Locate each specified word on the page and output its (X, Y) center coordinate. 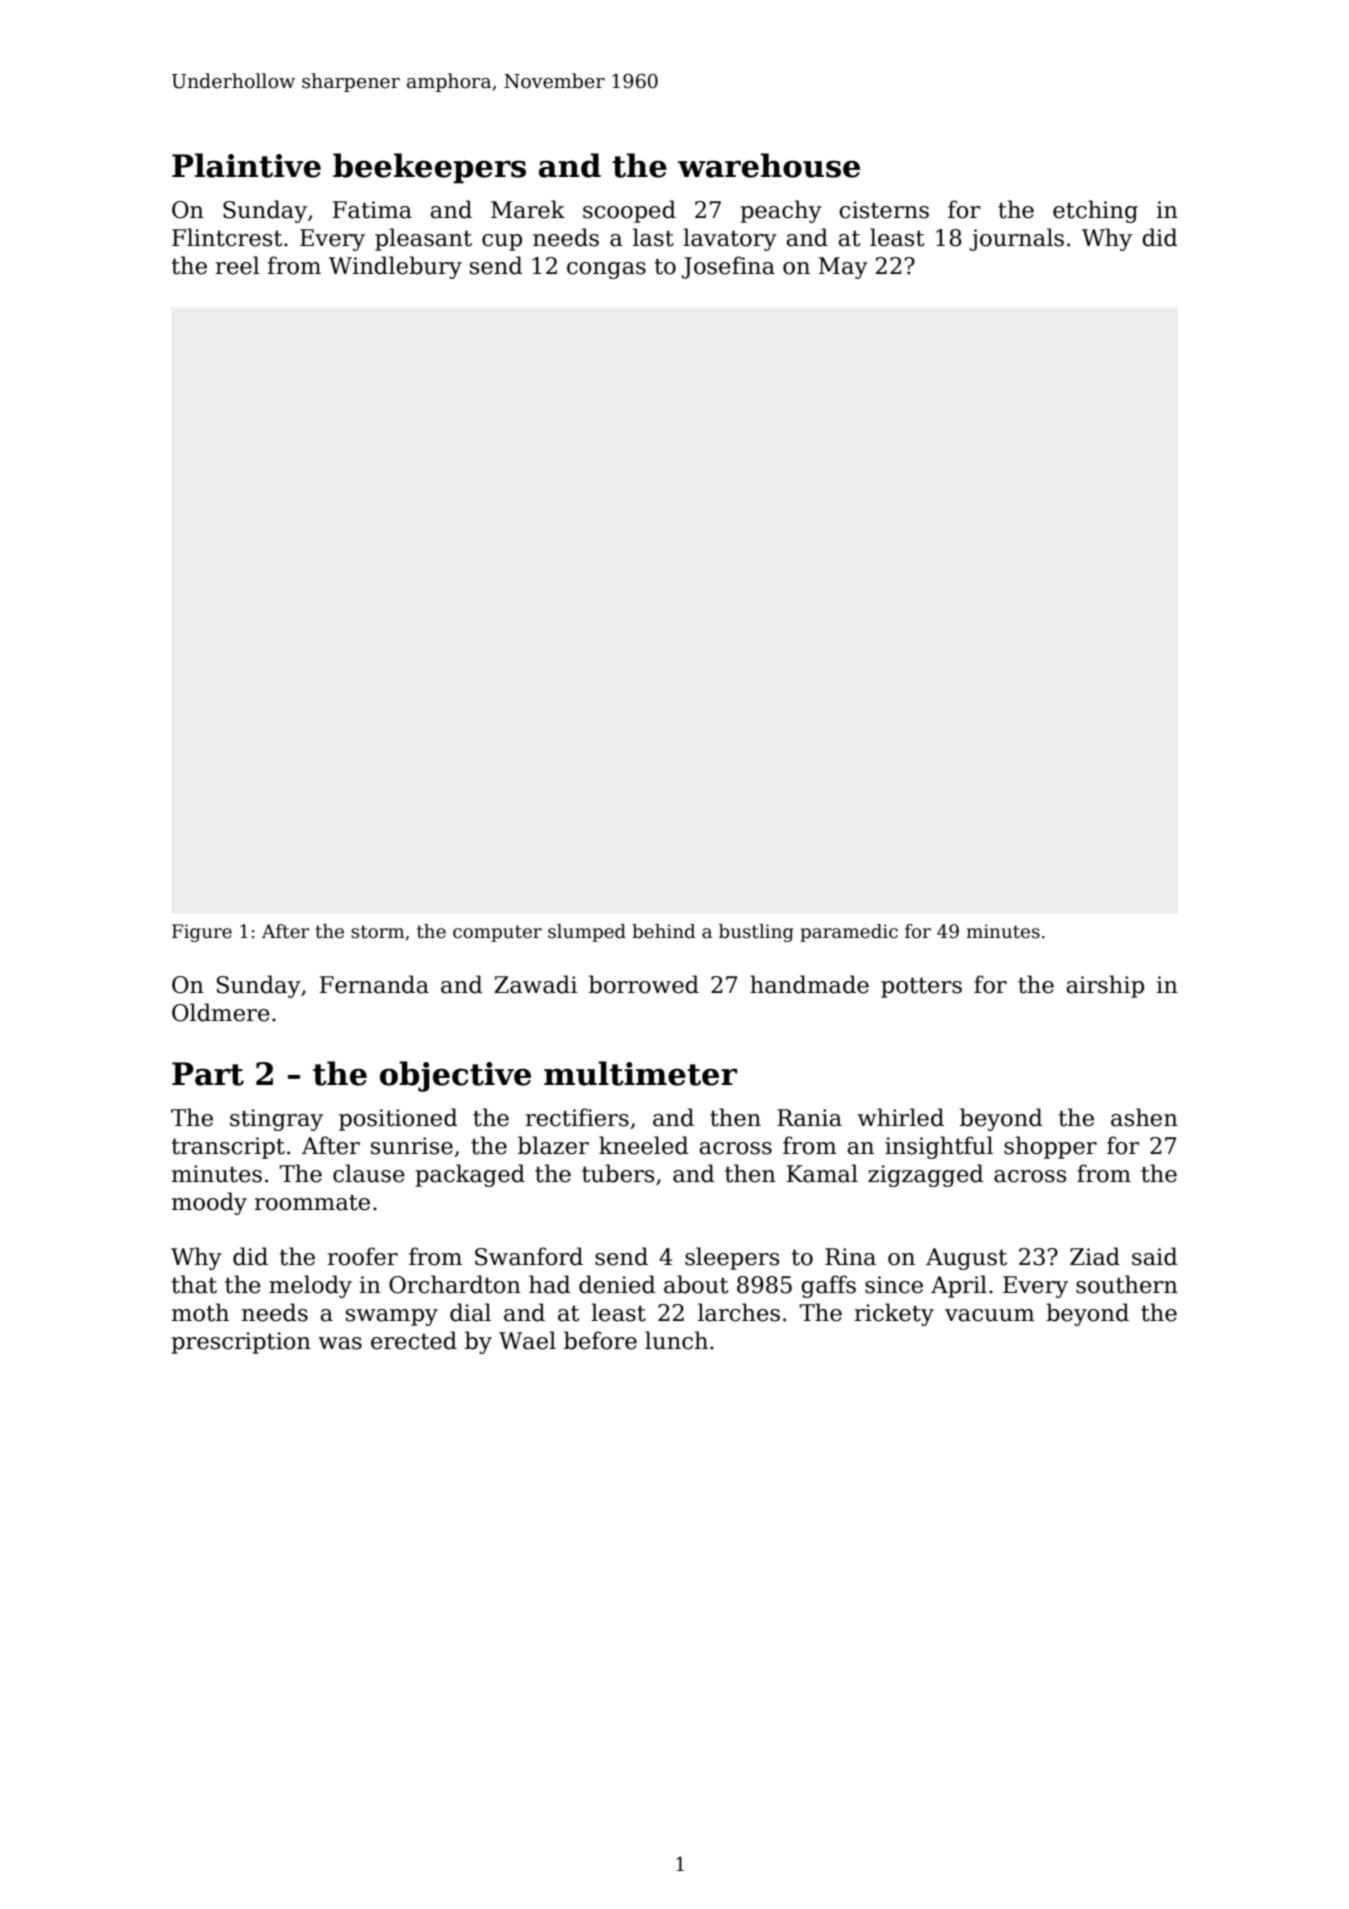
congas (606, 270)
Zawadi (535, 984)
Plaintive (246, 165)
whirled (901, 1117)
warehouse (769, 165)
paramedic (849, 933)
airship (1105, 986)
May (843, 268)
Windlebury (395, 267)
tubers (618, 1173)
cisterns (884, 210)
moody (209, 1203)
